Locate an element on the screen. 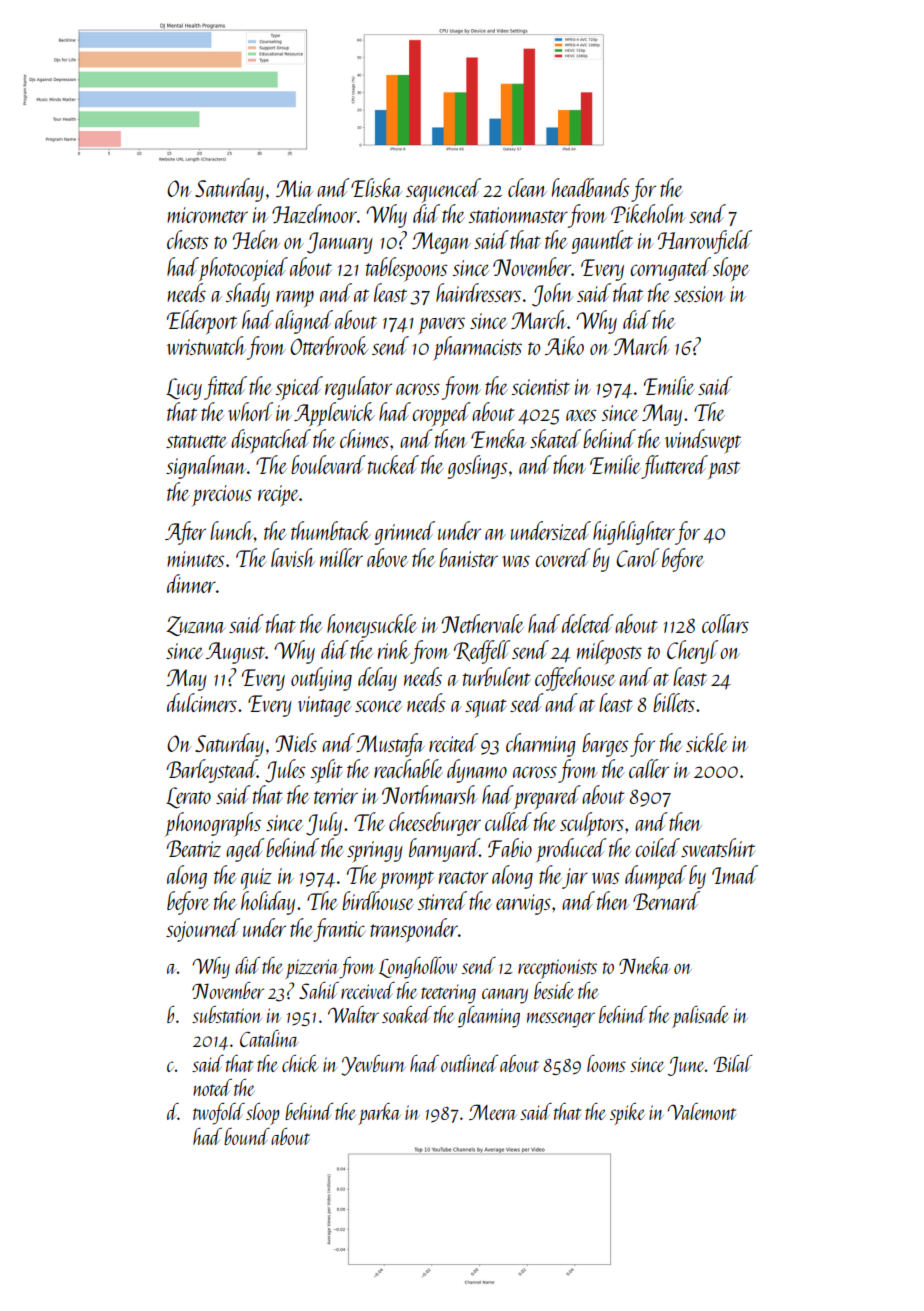  Elderport is located at coordinates (202, 322).
